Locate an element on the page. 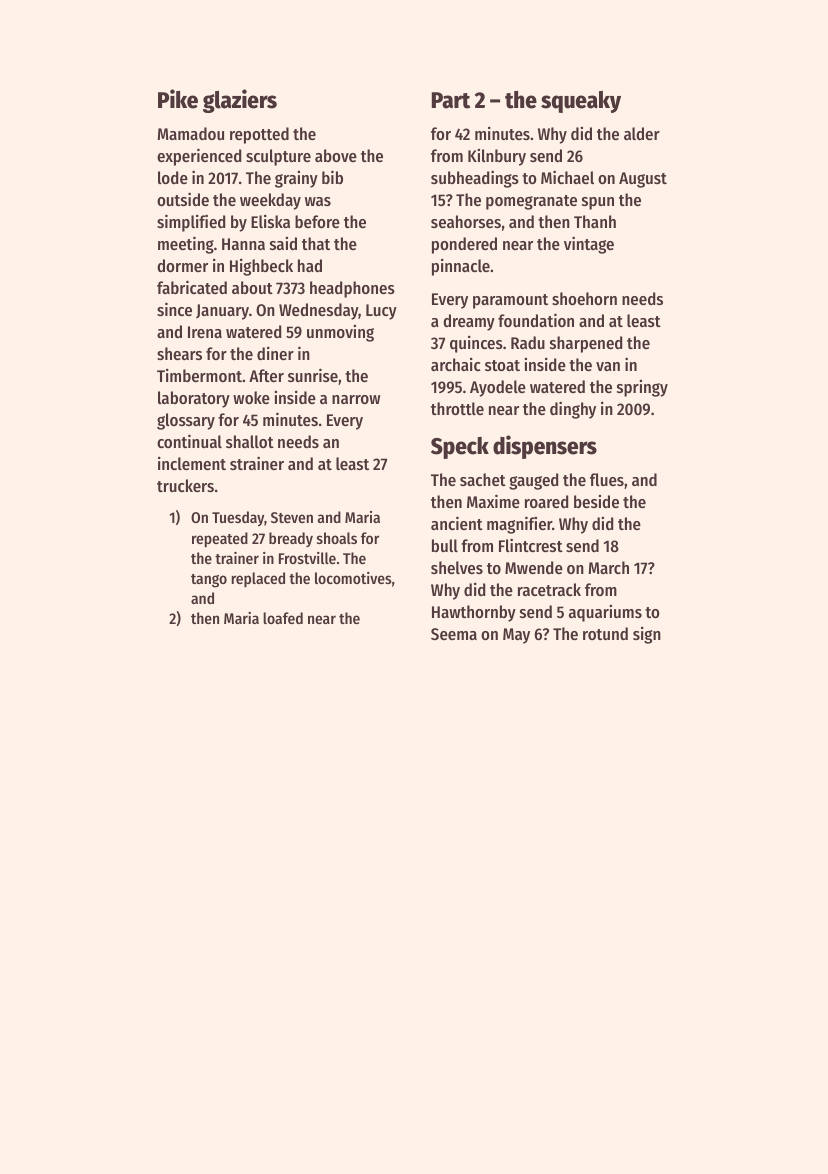 The width and height of the image is (828, 1174). shears is located at coordinates (179, 353).
